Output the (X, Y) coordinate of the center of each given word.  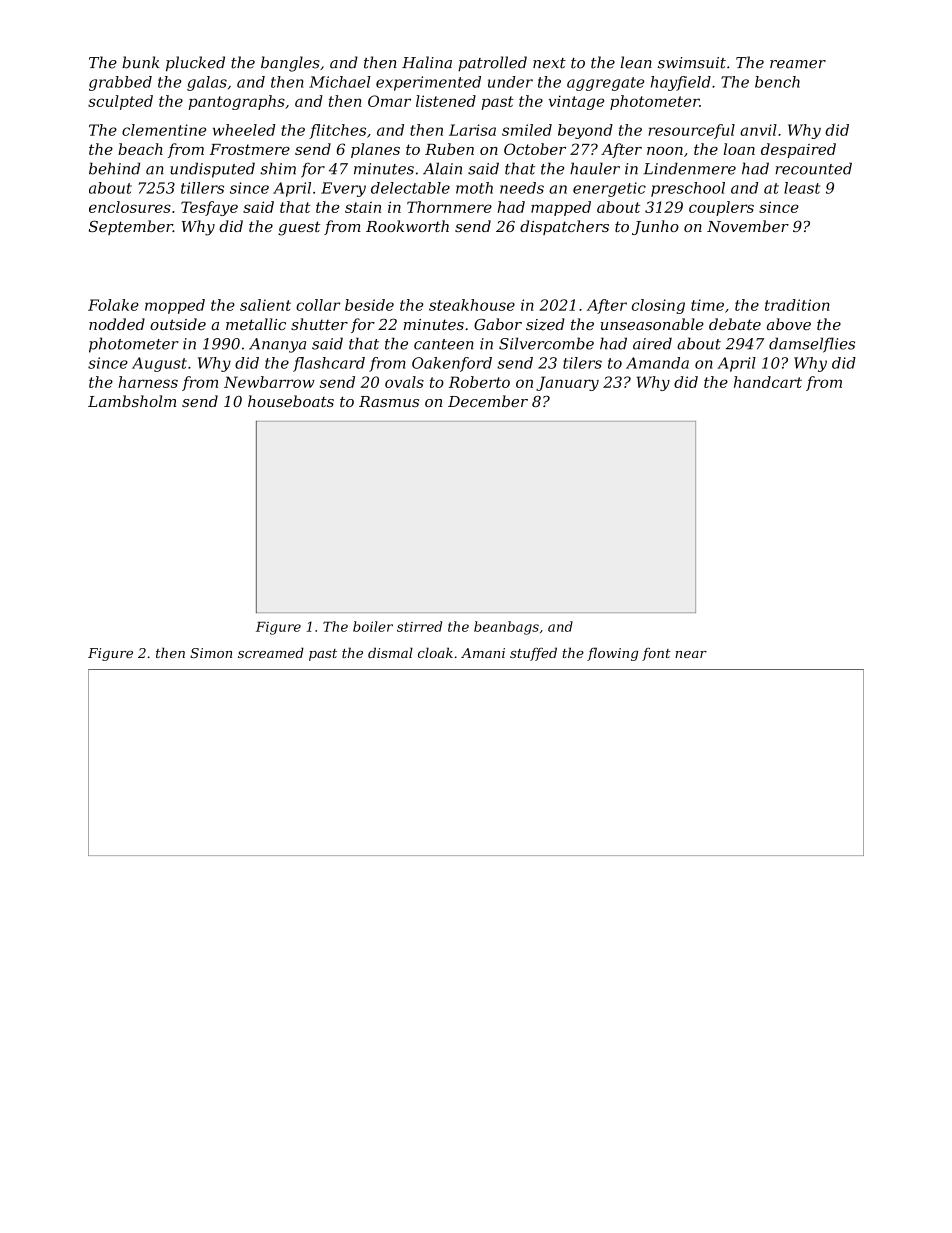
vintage (577, 102)
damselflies (812, 345)
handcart (768, 382)
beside (369, 305)
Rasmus (389, 401)
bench (777, 82)
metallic (256, 324)
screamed (271, 652)
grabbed (120, 83)
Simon (211, 653)
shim (278, 168)
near (691, 654)
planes (375, 150)
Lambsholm (132, 401)
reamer (798, 64)
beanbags (506, 628)
